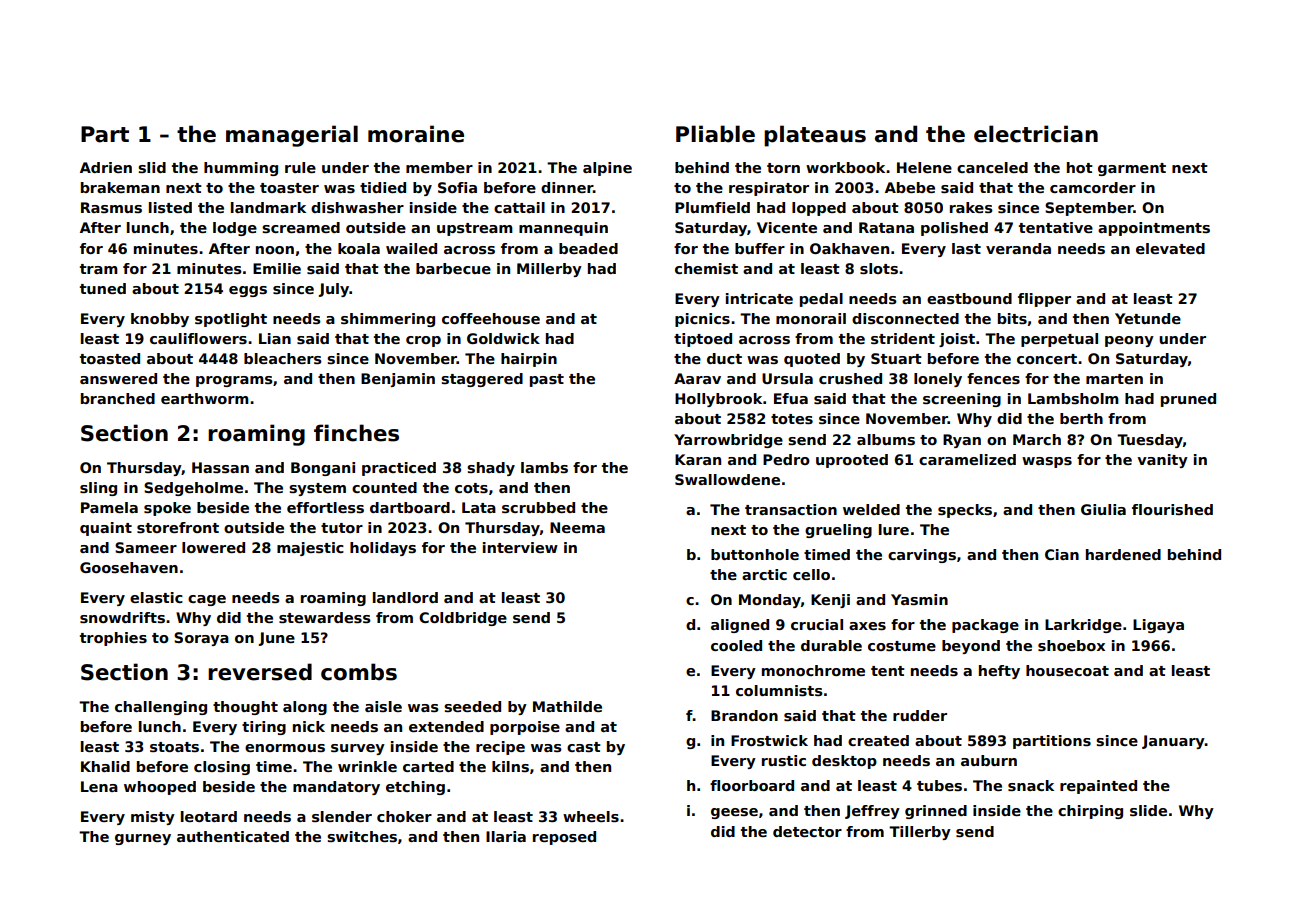  Describe the element at coordinates (143, 839) in the screenshot. I see `gurney` at that location.
